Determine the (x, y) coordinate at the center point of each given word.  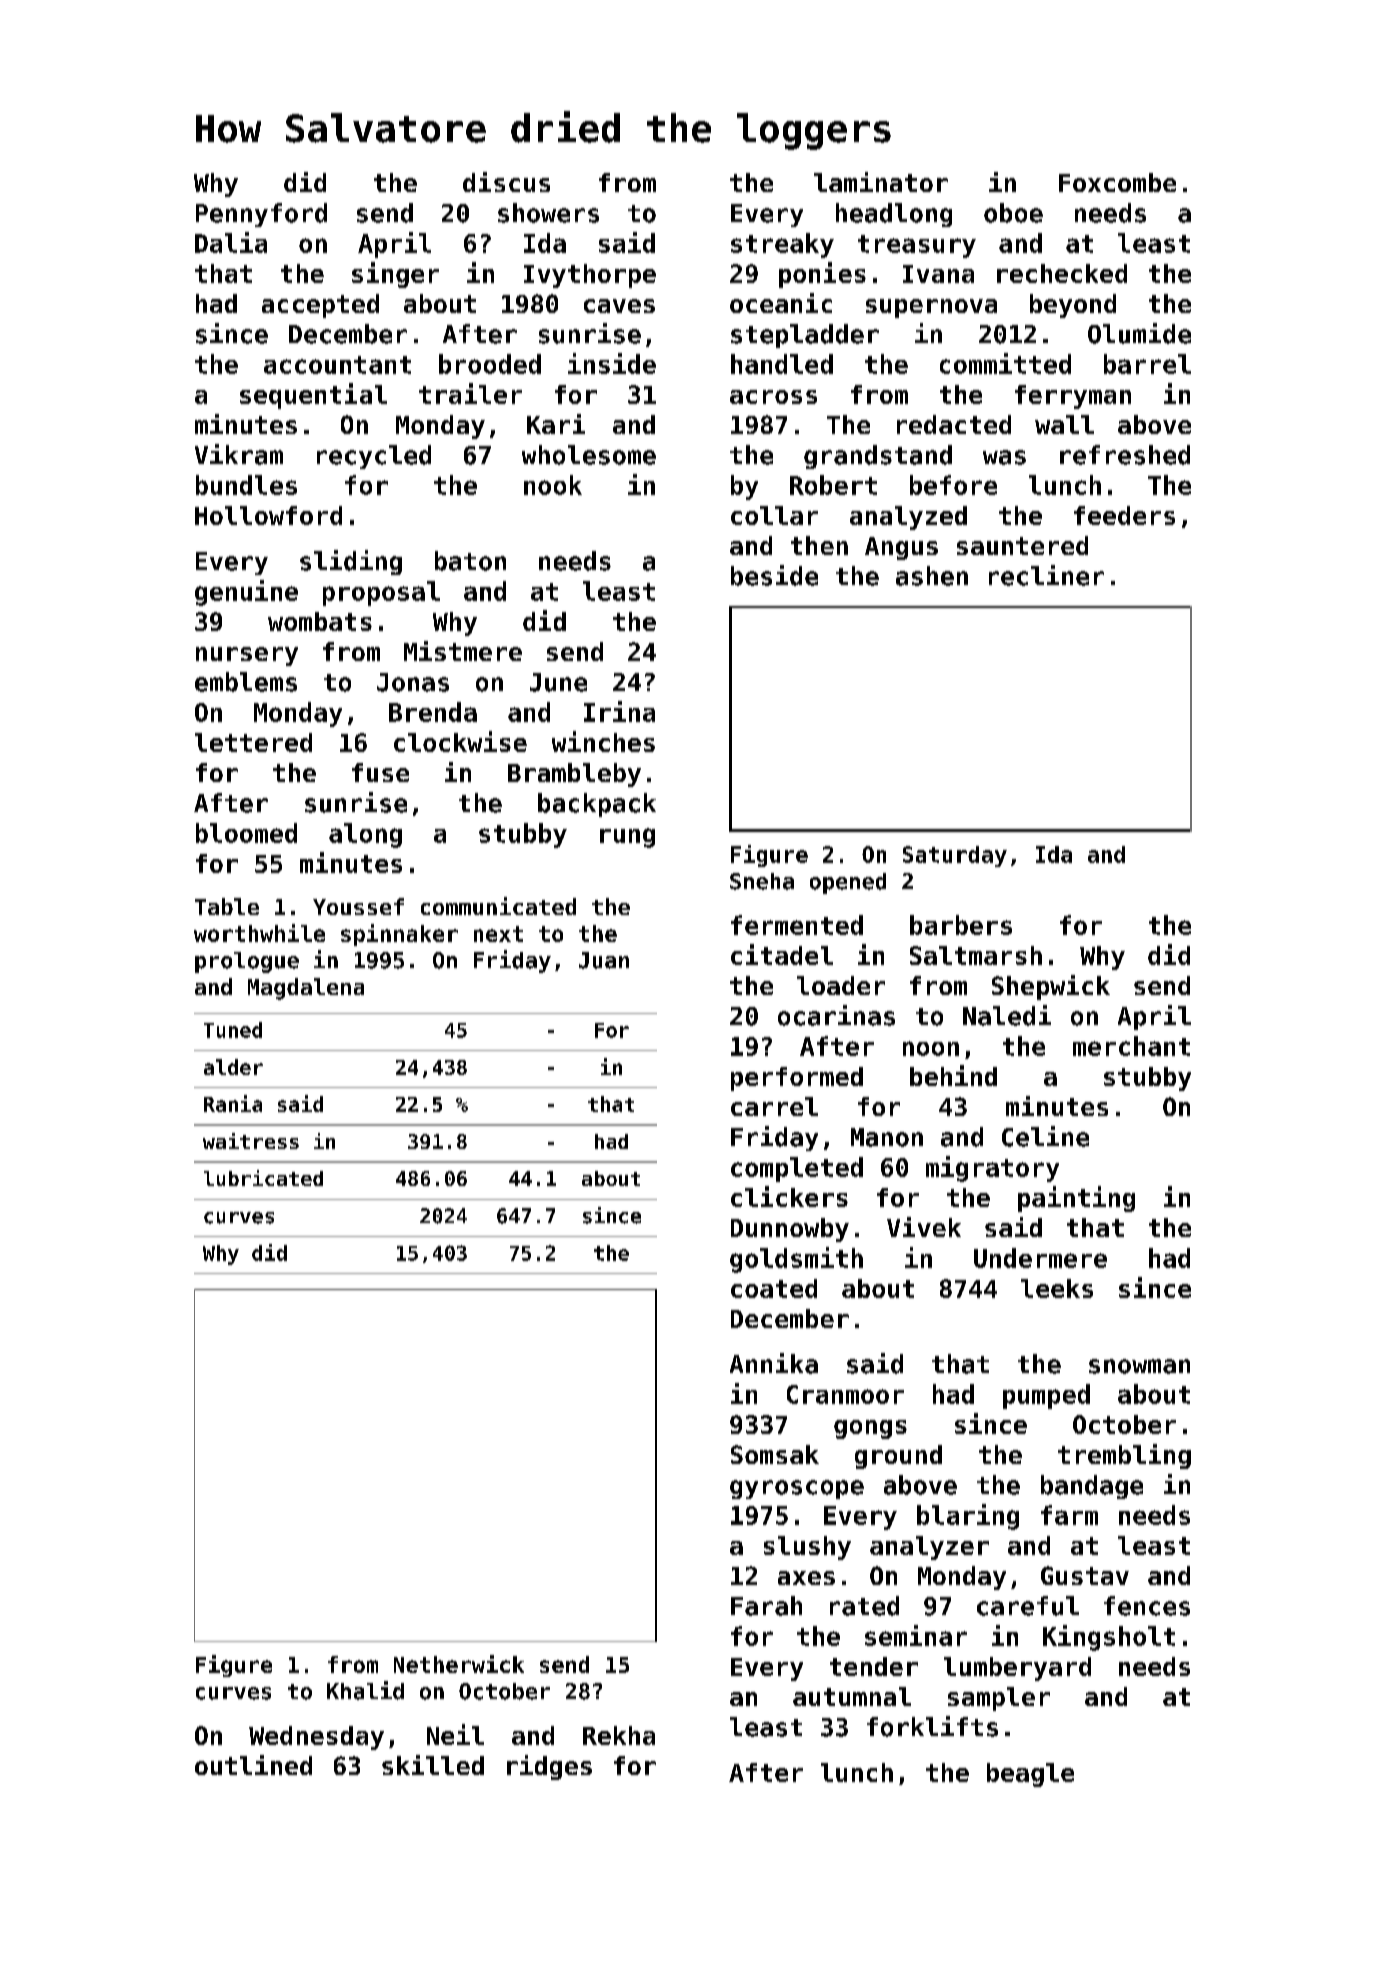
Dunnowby (790, 1230)
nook (553, 485)
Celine (1045, 1136)
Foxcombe (1117, 182)
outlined (253, 1765)
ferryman (1073, 397)
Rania (233, 1103)
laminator (881, 182)
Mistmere (463, 651)
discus (506, 182)
